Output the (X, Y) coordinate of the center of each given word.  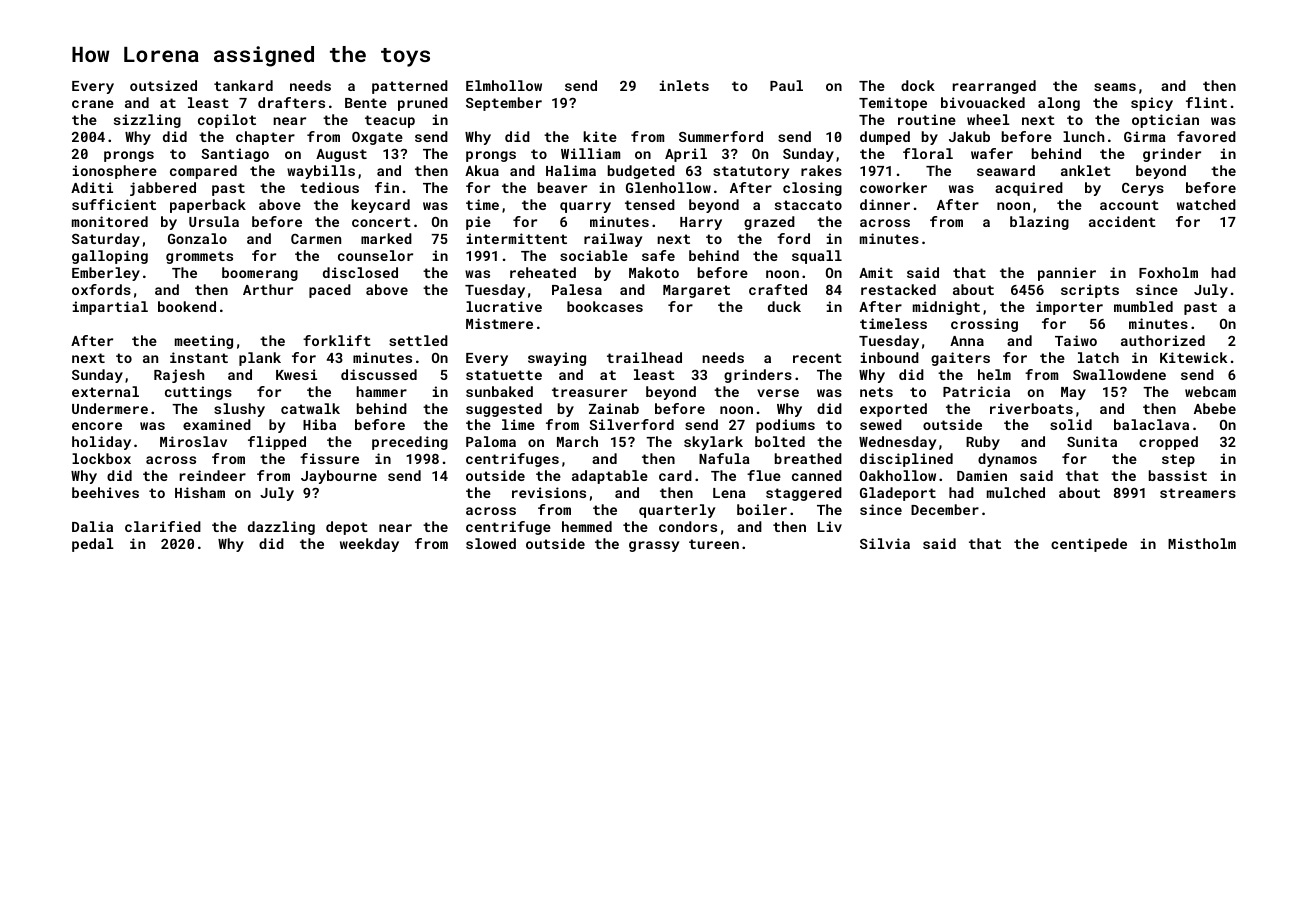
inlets (684, 85)
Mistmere (499, 323)
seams (1115, 87)
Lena (729, 493)
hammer (381, 391)
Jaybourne (339, 477)
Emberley (106, 274)
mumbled (1143, 306)
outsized (163, 85)
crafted (778, 289)
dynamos (1007, 460)
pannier (1067, 274)
